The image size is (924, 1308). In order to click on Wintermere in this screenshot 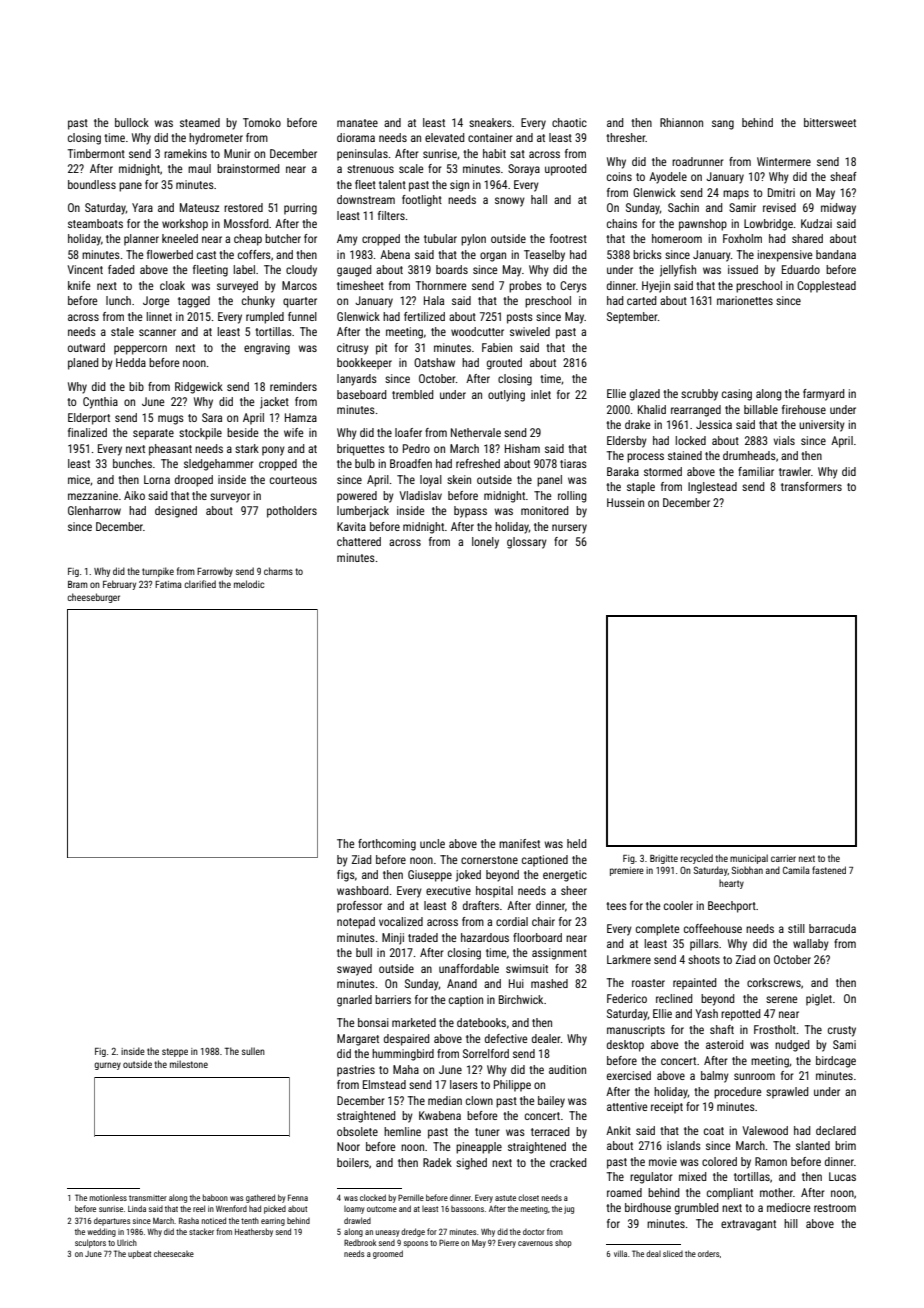, I will do `click(784, 161)`.
